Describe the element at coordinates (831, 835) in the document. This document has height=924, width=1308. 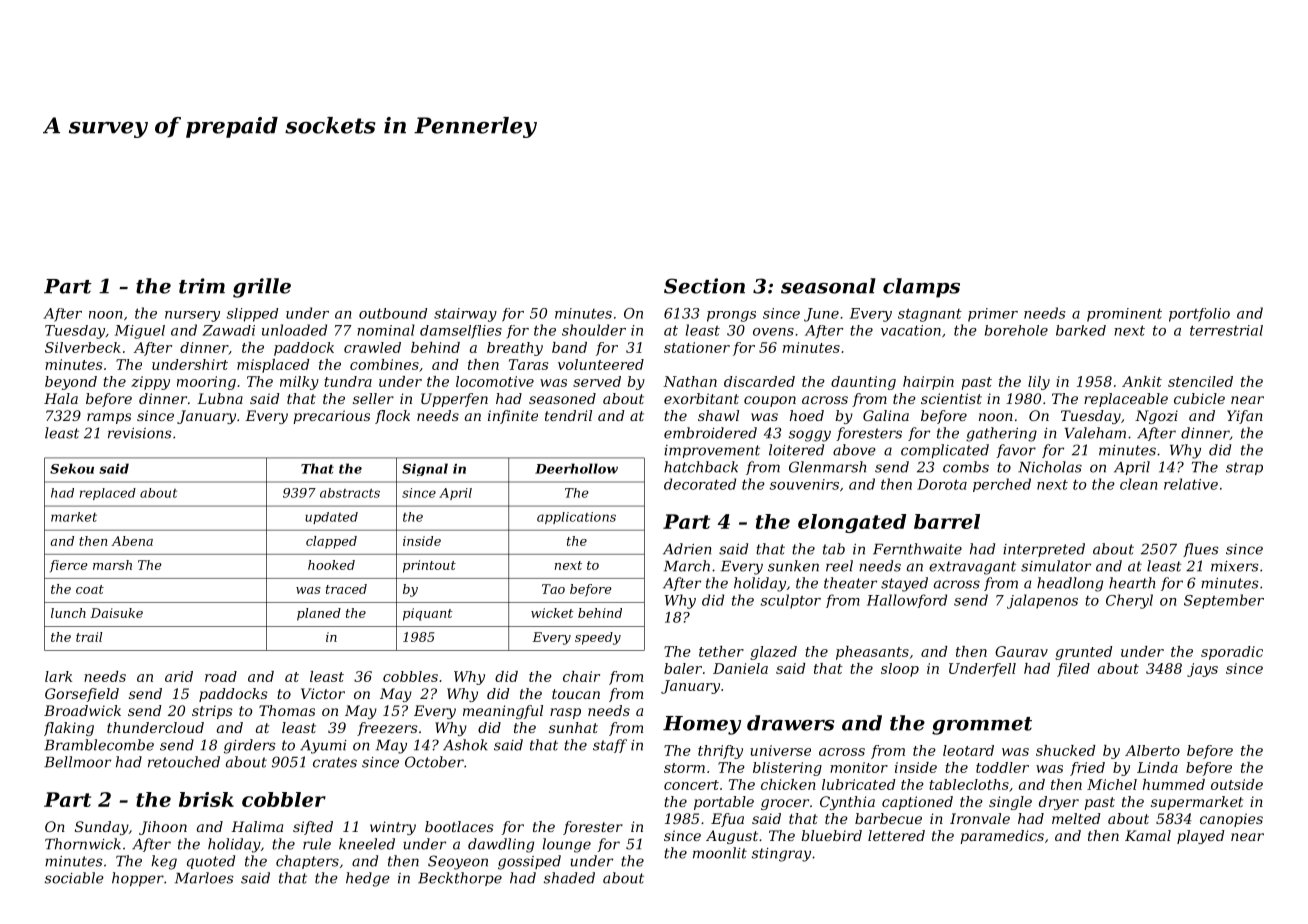
I see `bluebird` at that location.
